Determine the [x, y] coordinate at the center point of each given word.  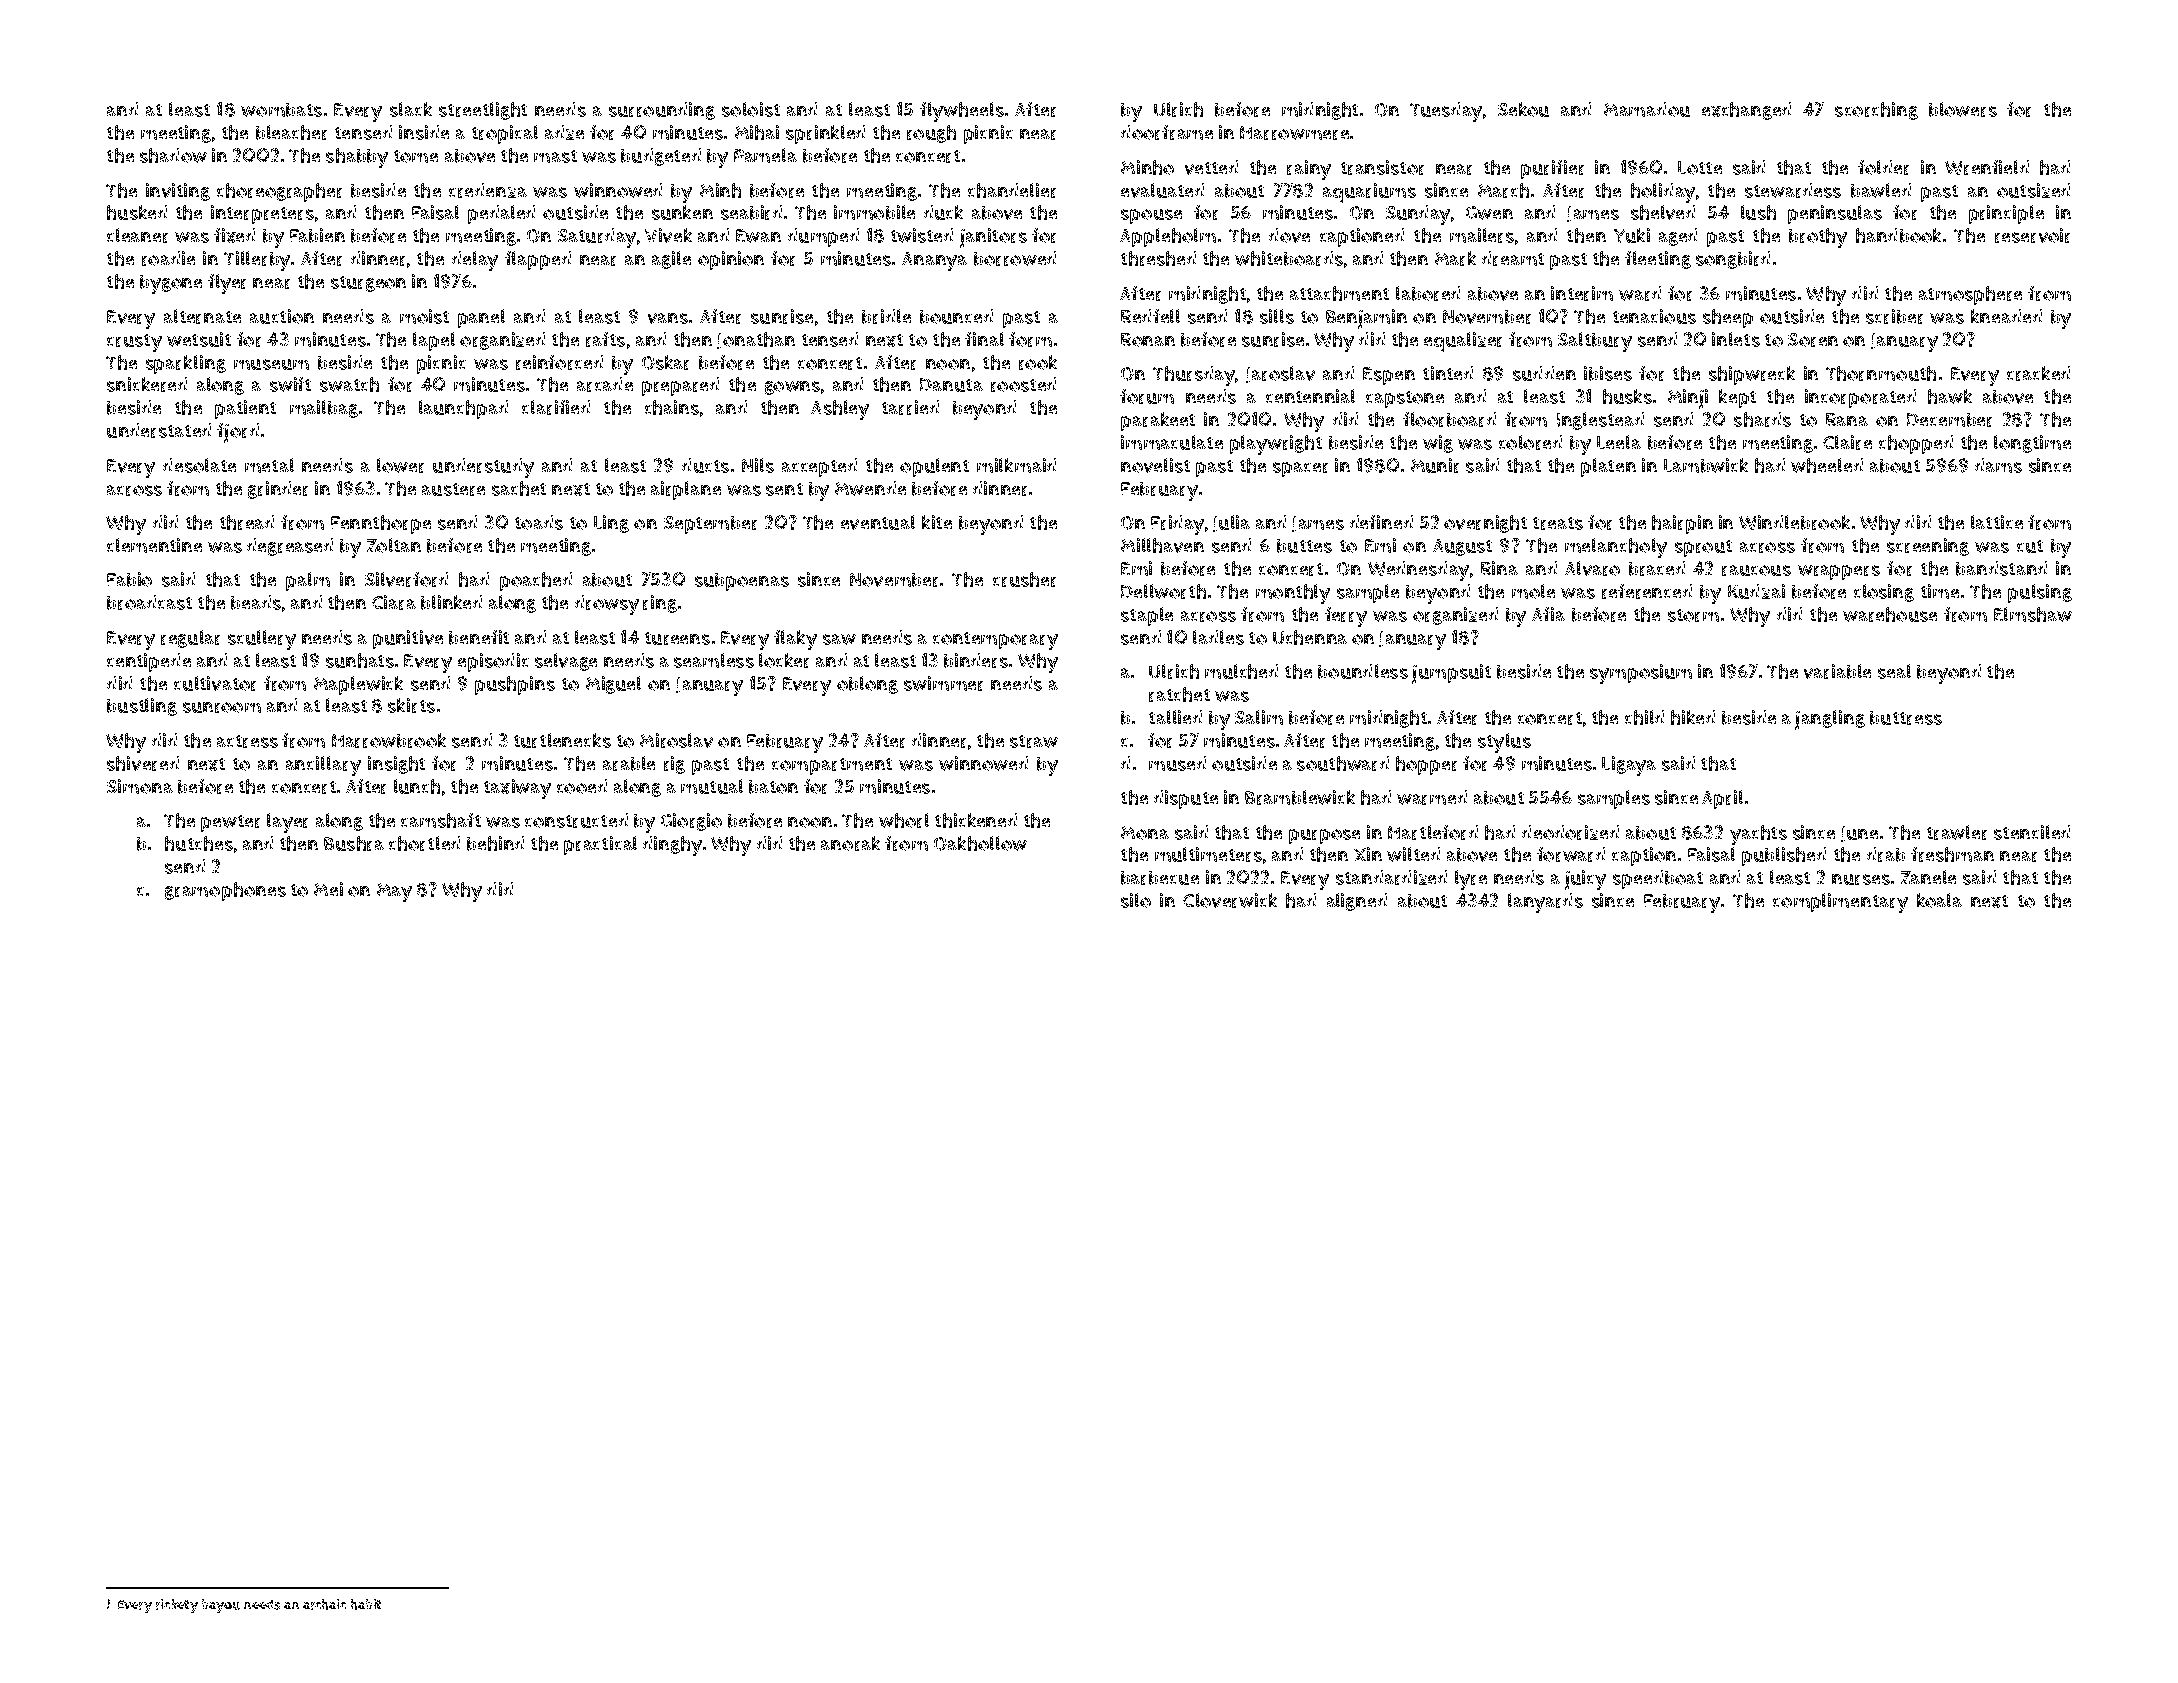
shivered [143, 763]
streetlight [483, 111]
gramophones [225, 891]
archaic [324, 1604]
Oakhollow [980, 843]
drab [1886, 854]
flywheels [962, 112]
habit [366, 1604]
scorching [1876, 111]
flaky [795, 640]
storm [1693, 615]
